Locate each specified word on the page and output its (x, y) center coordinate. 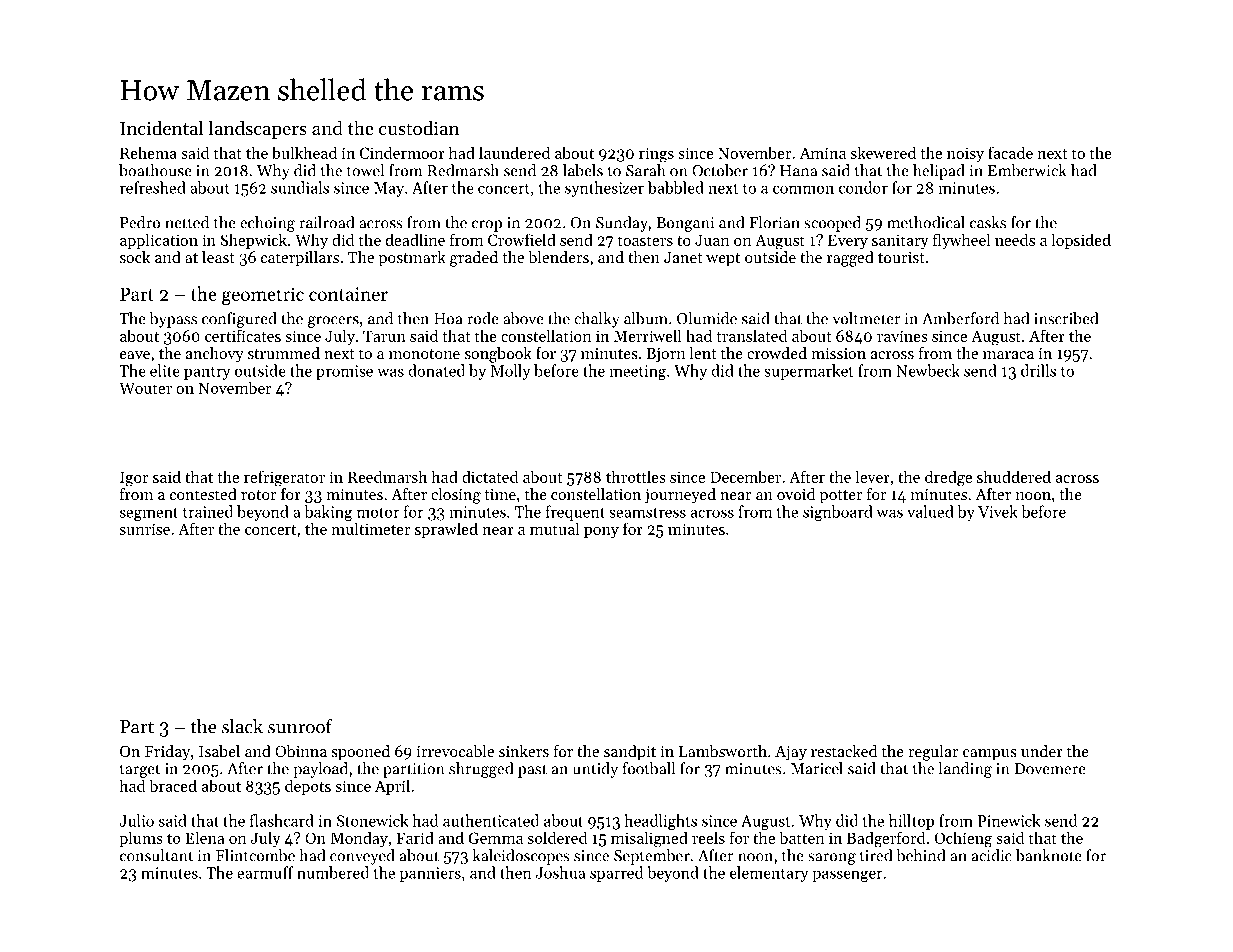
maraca (1008, 355)
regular (933, 753)
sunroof (300, 726)
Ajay (791, 753)
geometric (263, 296)
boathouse (155, 170)
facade (1010, 152)
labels (583, 170)
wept (723, 260)
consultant (156, 855)
